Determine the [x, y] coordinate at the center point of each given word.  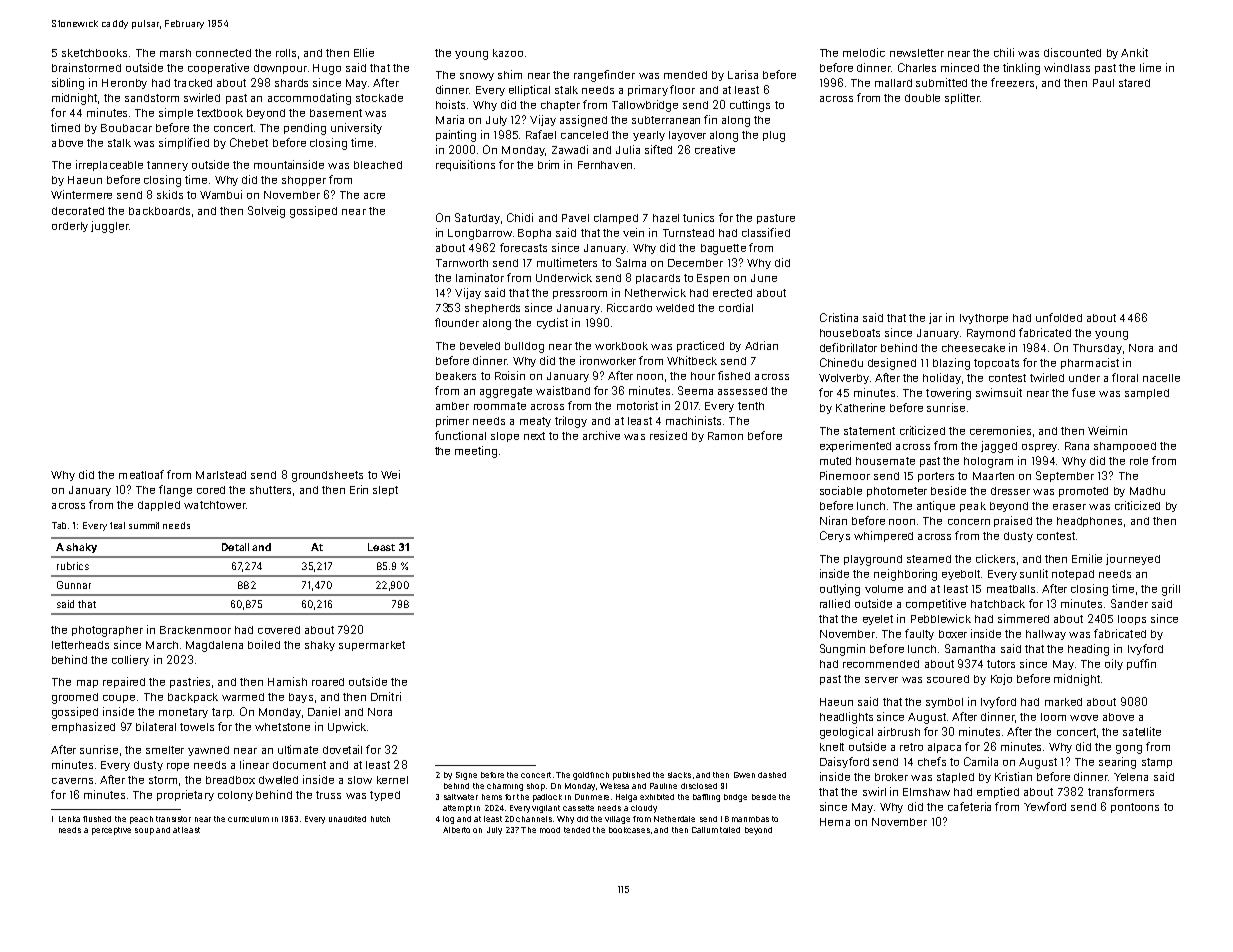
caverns [72, 781]
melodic [864, 52]
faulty [919, 634]
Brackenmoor [195, 630]
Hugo [327, 69]
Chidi [520, 217]
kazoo [508, 53]
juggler [110, 227]
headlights [846, 718]
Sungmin [842, 650]
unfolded [1059, 317]
